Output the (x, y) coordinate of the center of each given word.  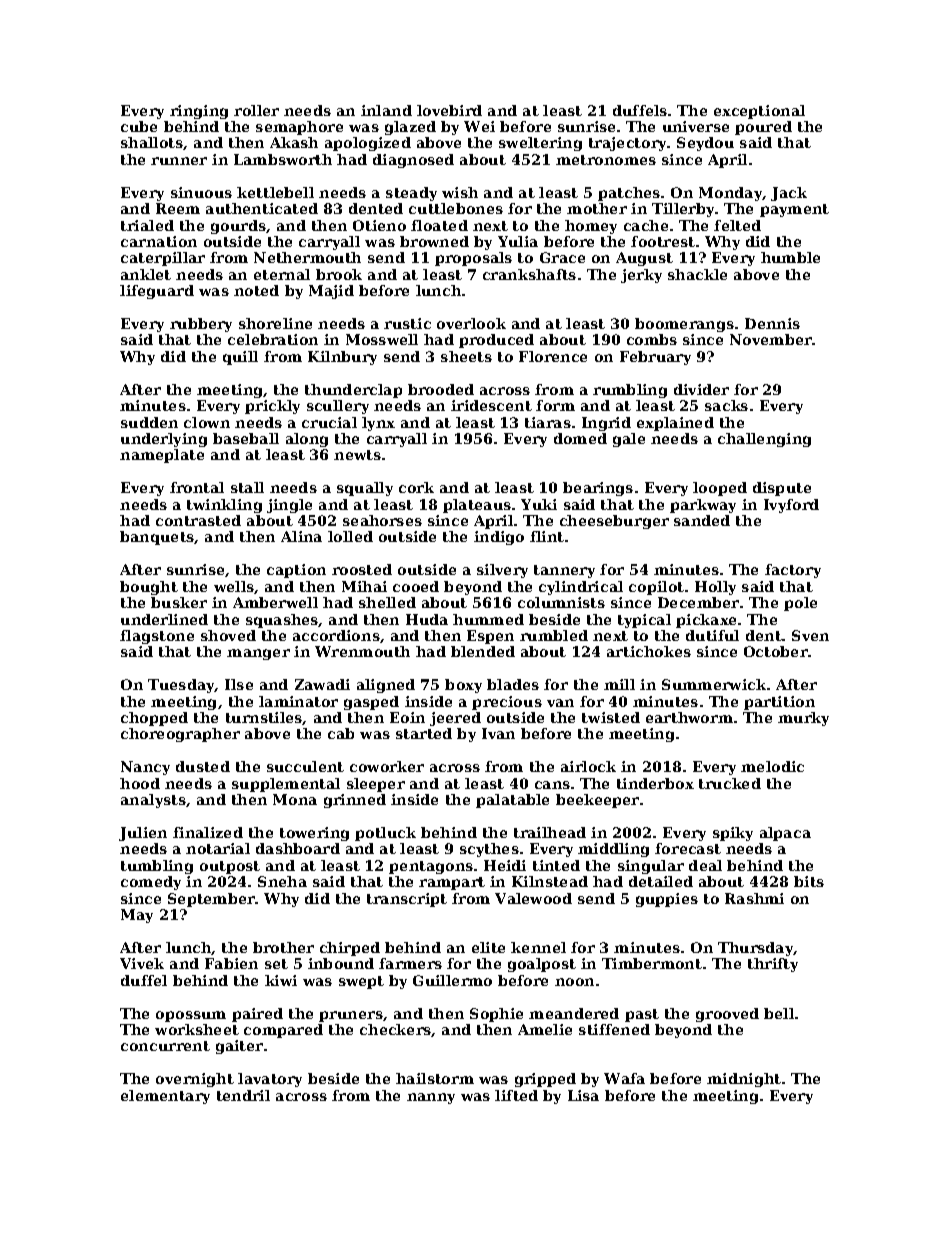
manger (258, 654)
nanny (431, 1098)
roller (256, 110)
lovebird (449, 110)
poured (763, 128)
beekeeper (597, 801)
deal (705, 865)
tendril (243, 1095)
